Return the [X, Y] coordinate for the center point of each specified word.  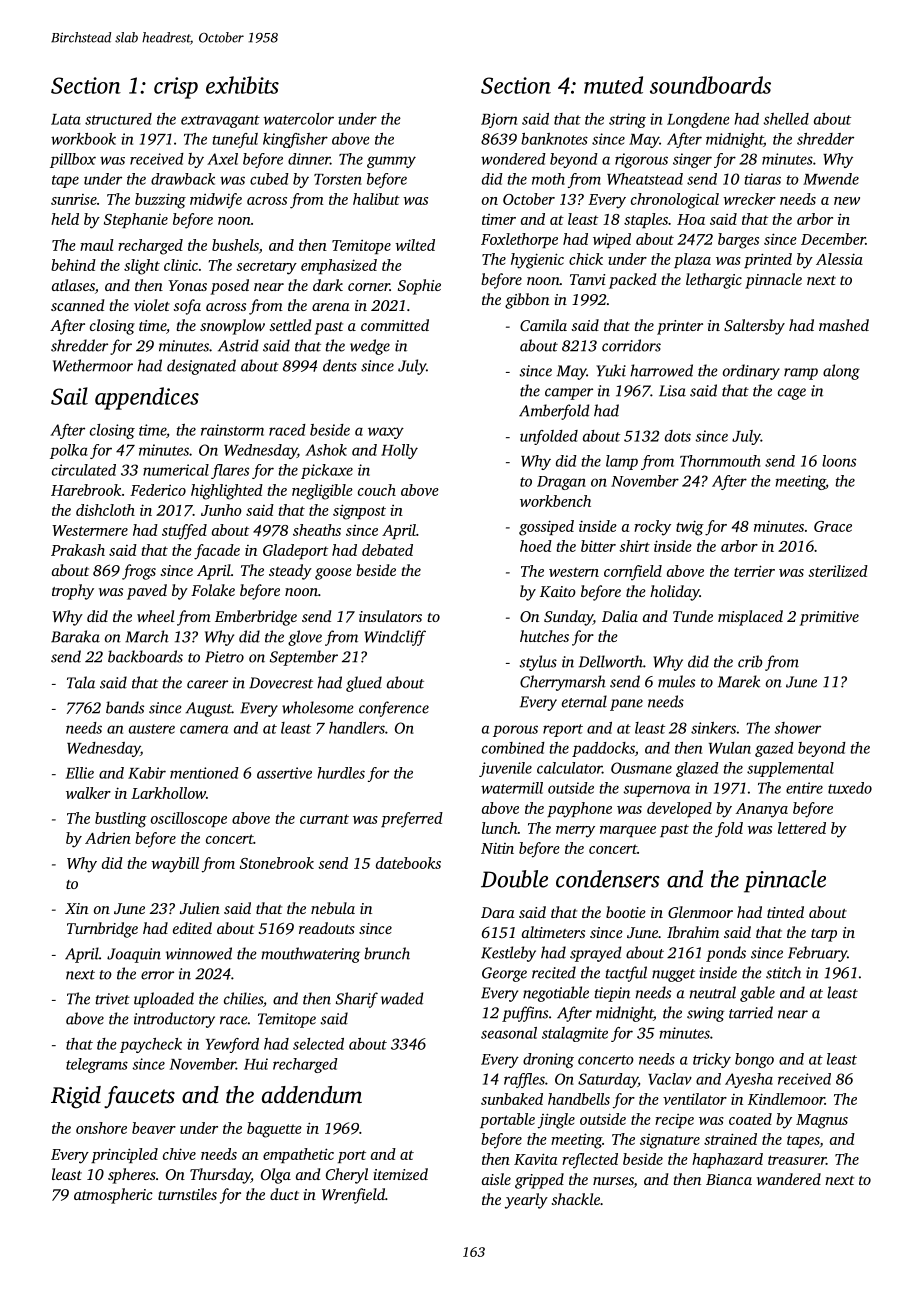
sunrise [74, 199]
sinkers [713, 728]
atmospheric [113, 1196]
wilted [415, 245]
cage [792, 394]
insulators [390, 616]
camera [204, 729]
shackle [575, 1199]
